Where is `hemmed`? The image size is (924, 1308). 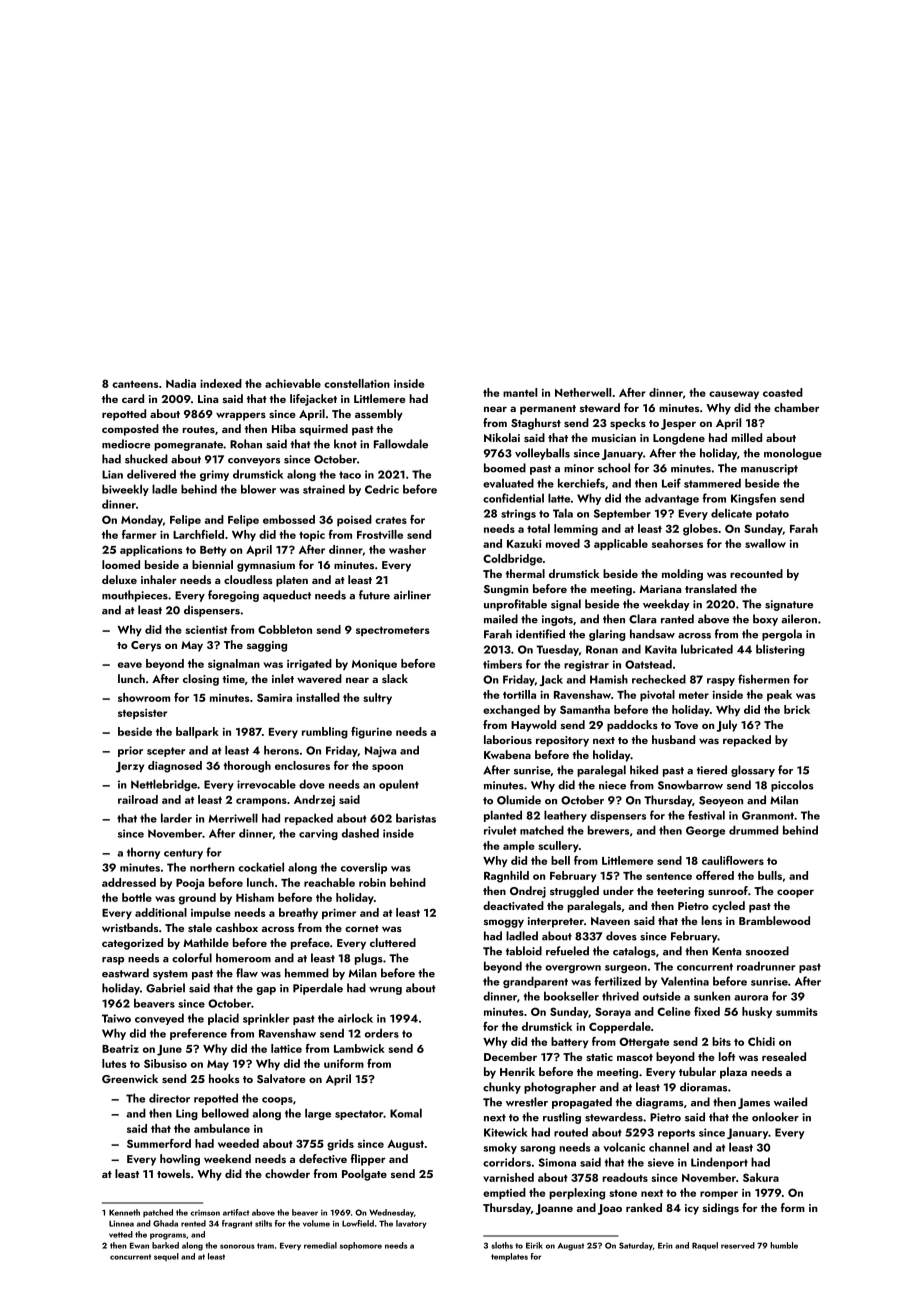 hemmed is located at coordinates (307, 973).
